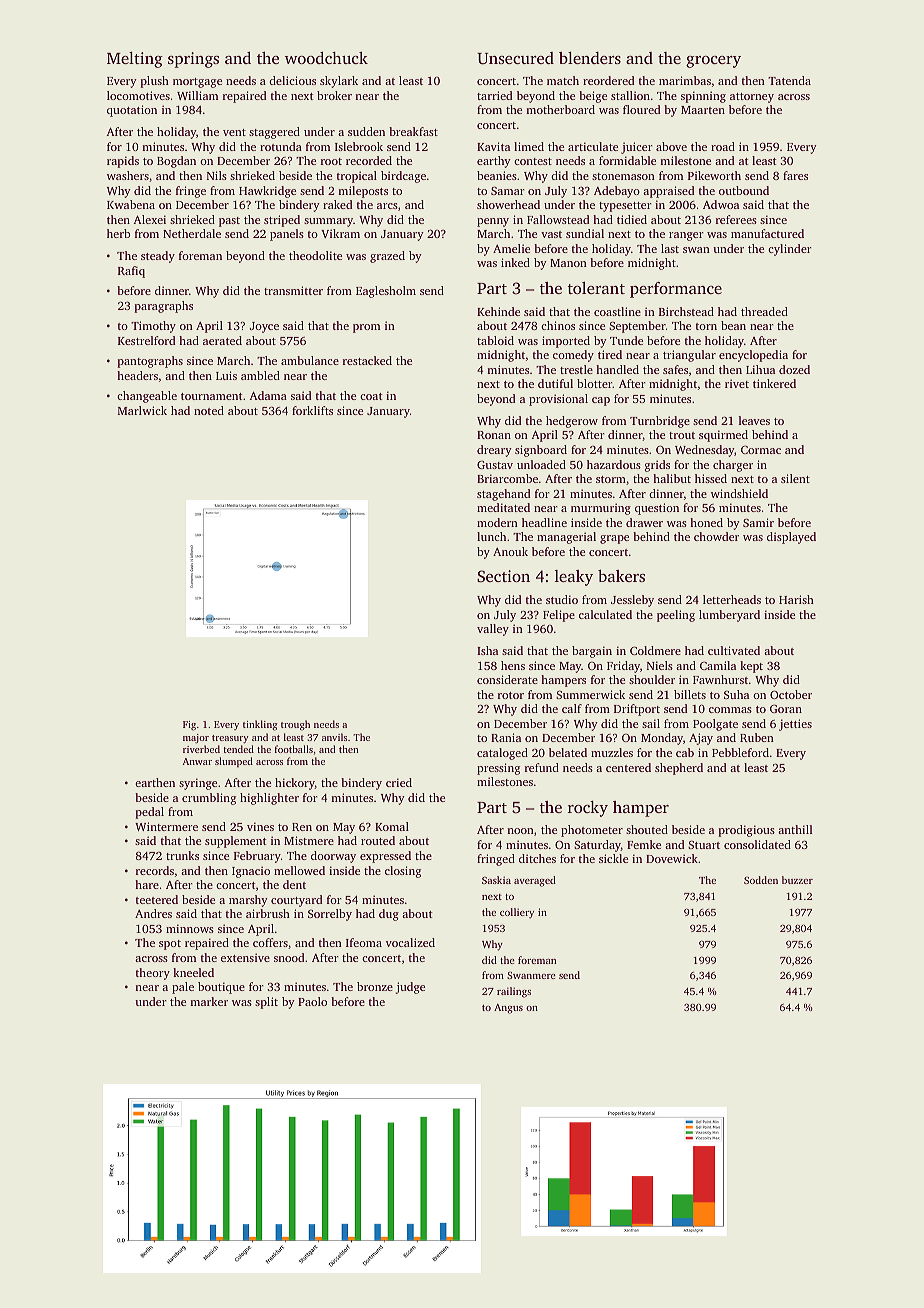 The image size is (924, 1308). I want to click on considerate, so click(507, 679).
